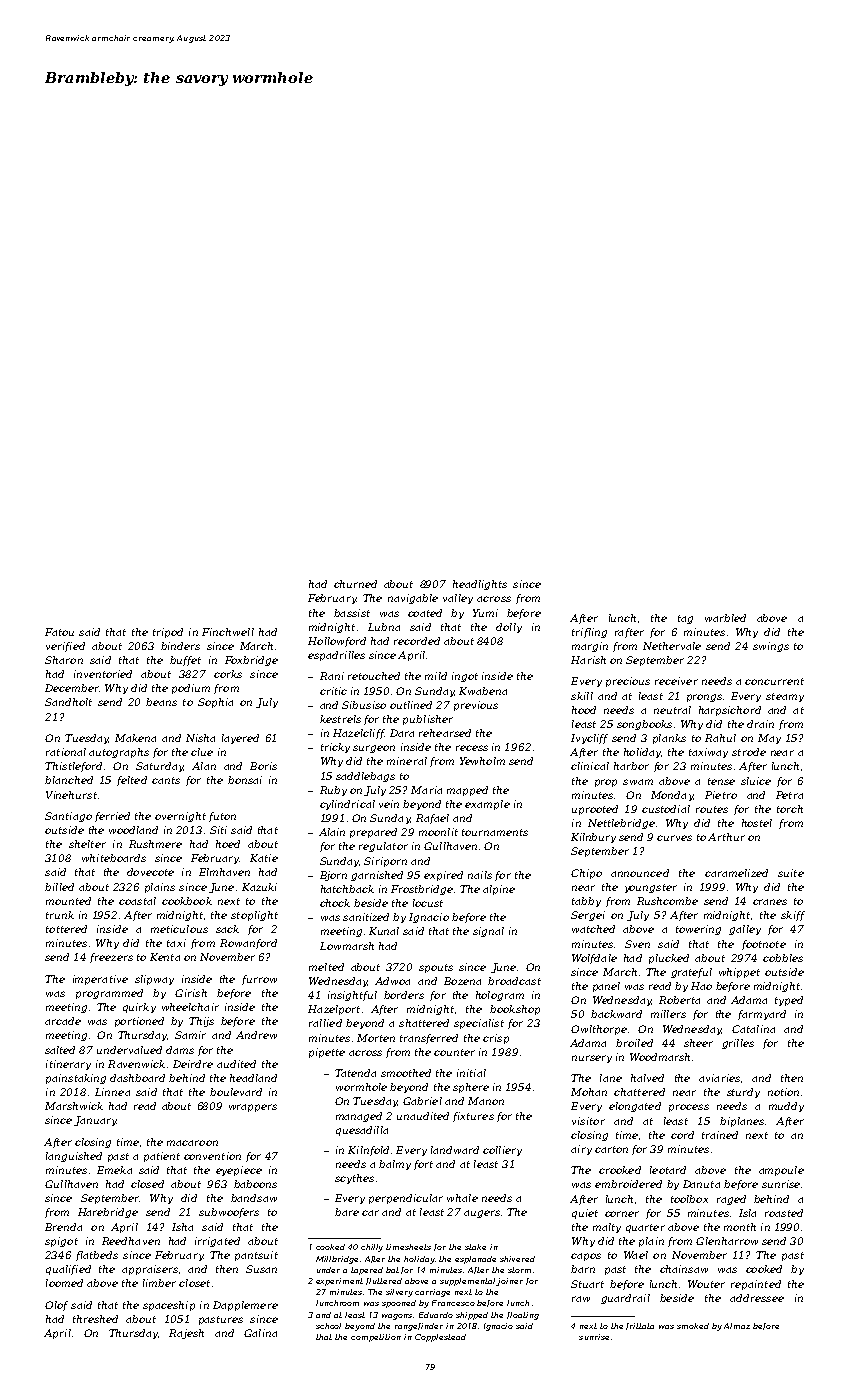  I want to click on whale, so click(462, 1198).
